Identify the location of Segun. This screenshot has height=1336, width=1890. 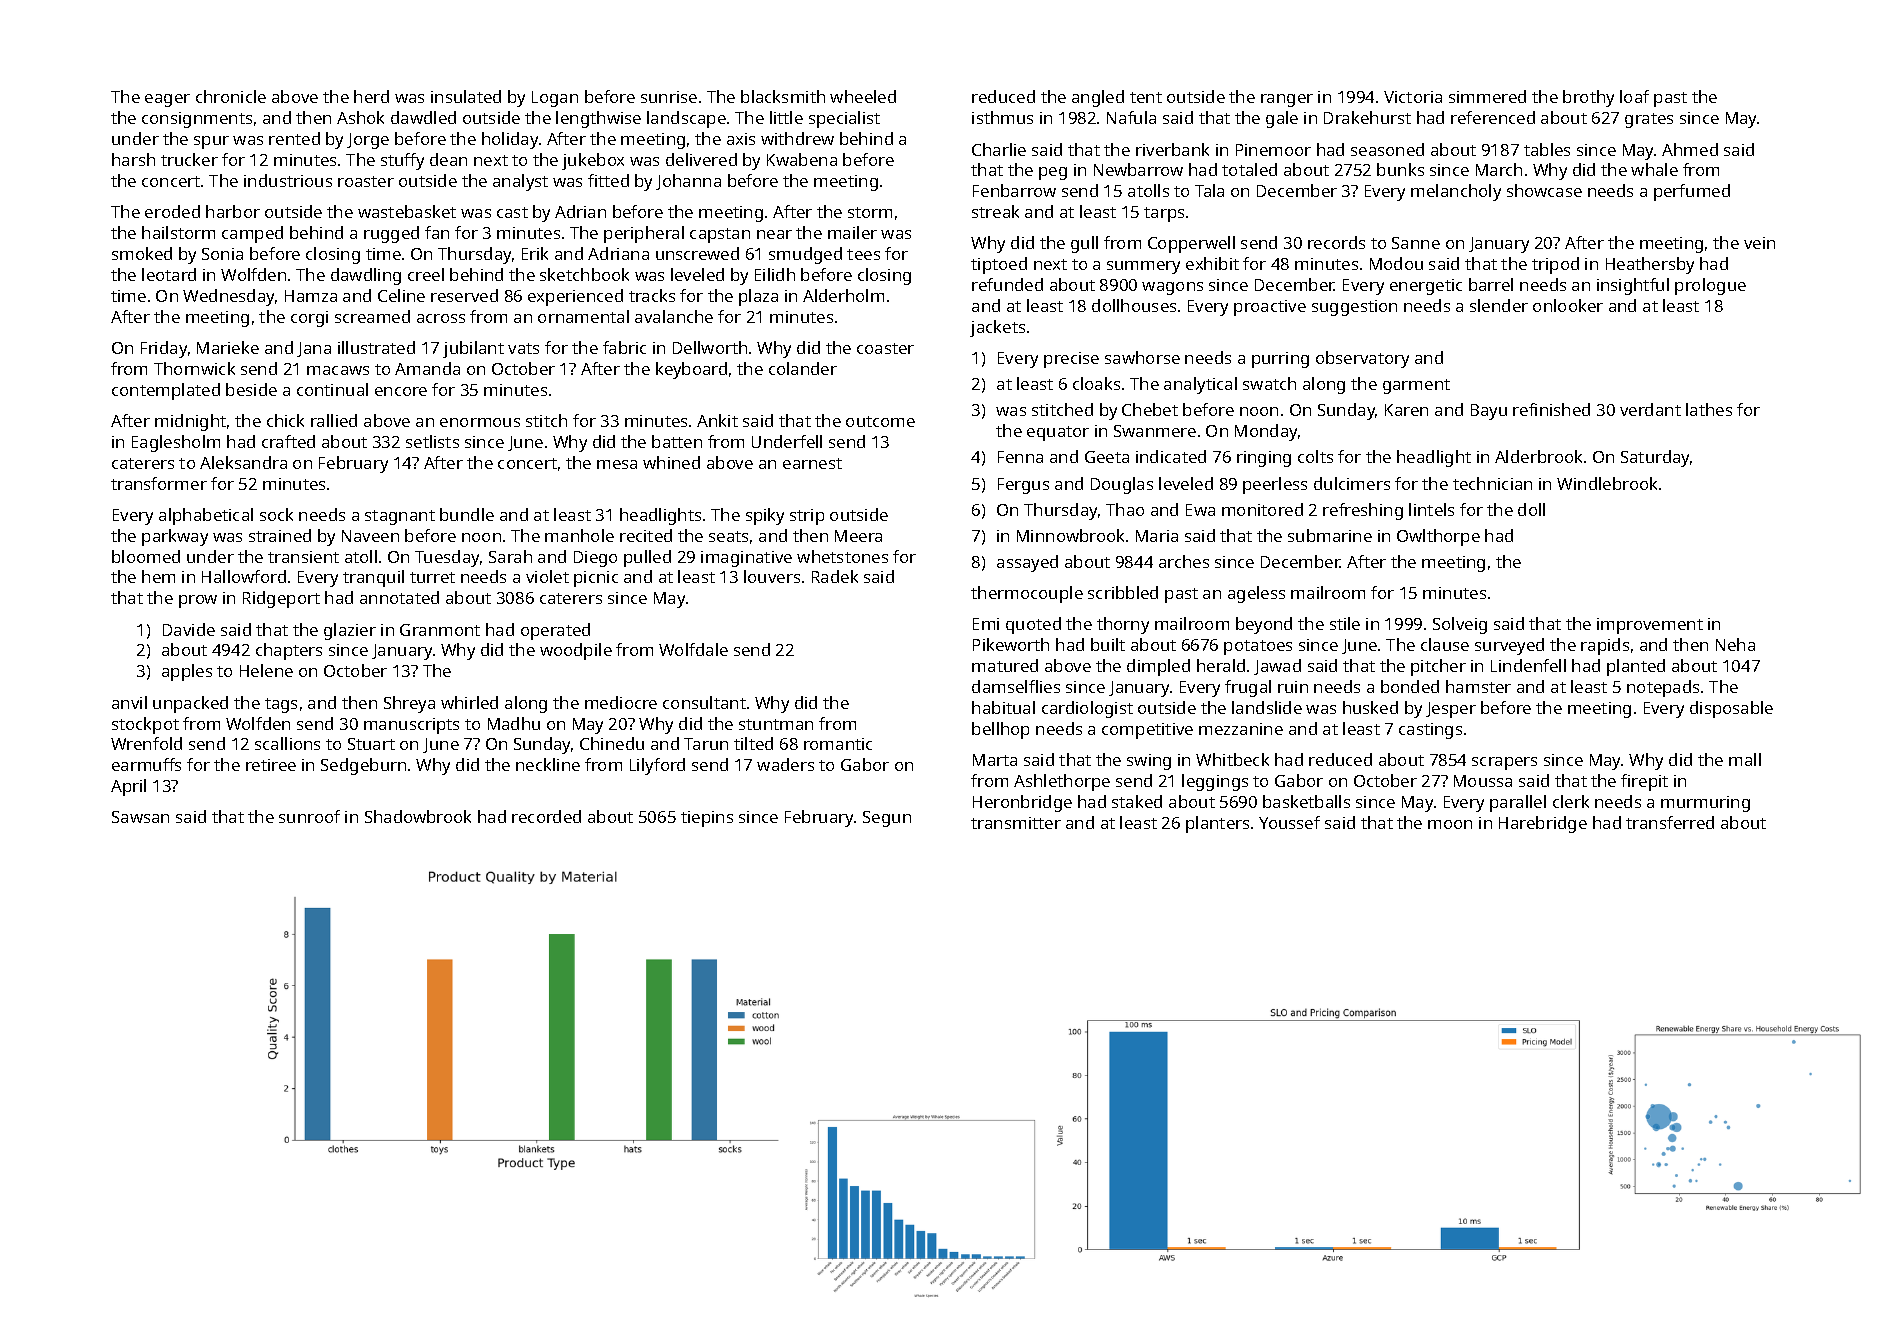
(887, 819).
